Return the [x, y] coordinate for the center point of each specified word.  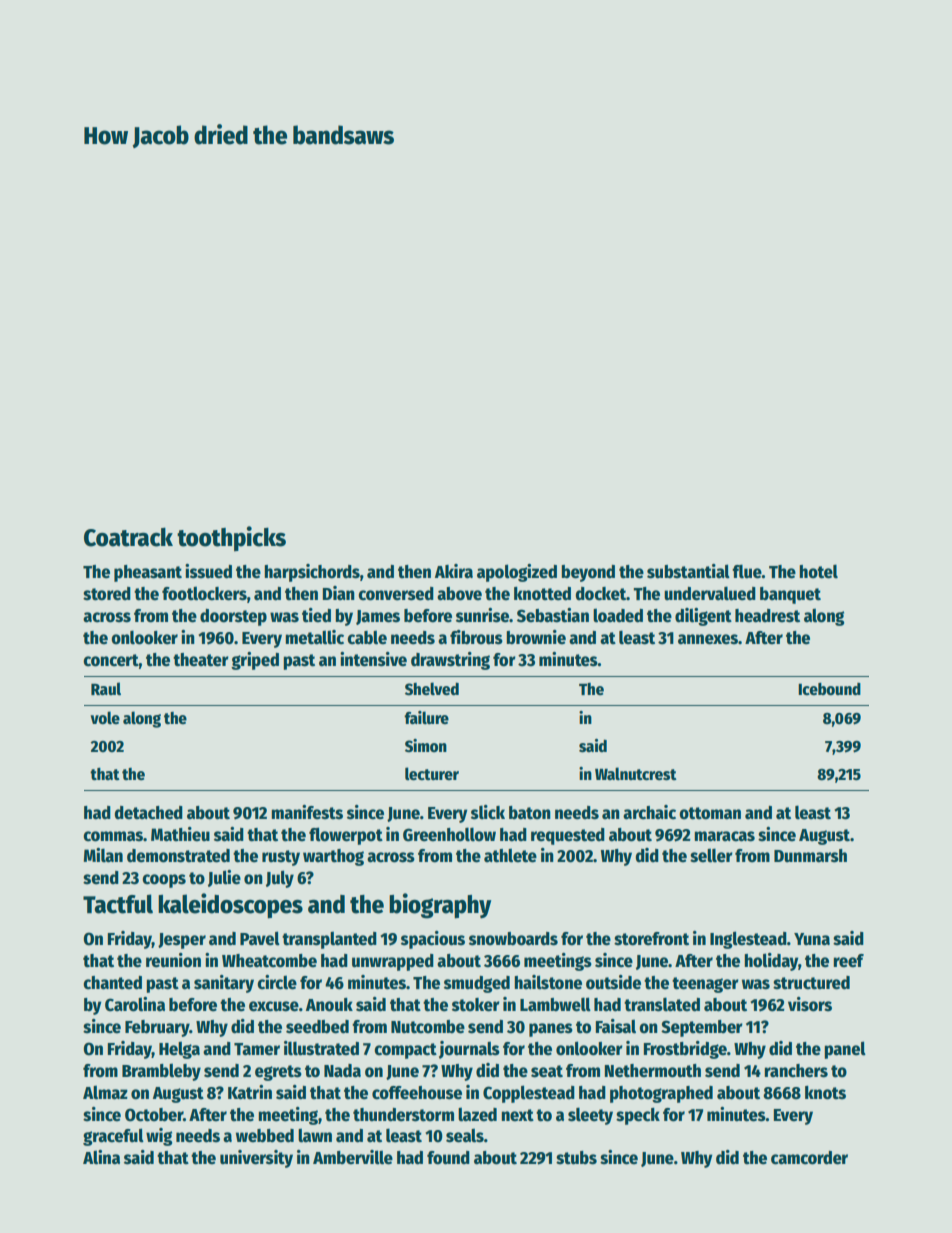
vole [105, 717]
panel [845, 1050]
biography [440, 906]
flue [747, 571]
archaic [649, 812]
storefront [651, 939]
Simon [426, 746]
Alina [101, 1157]
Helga [179, 1050]
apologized [517, 573]
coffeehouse [417, 1093]
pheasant [148, 573]
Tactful [118, 904]
